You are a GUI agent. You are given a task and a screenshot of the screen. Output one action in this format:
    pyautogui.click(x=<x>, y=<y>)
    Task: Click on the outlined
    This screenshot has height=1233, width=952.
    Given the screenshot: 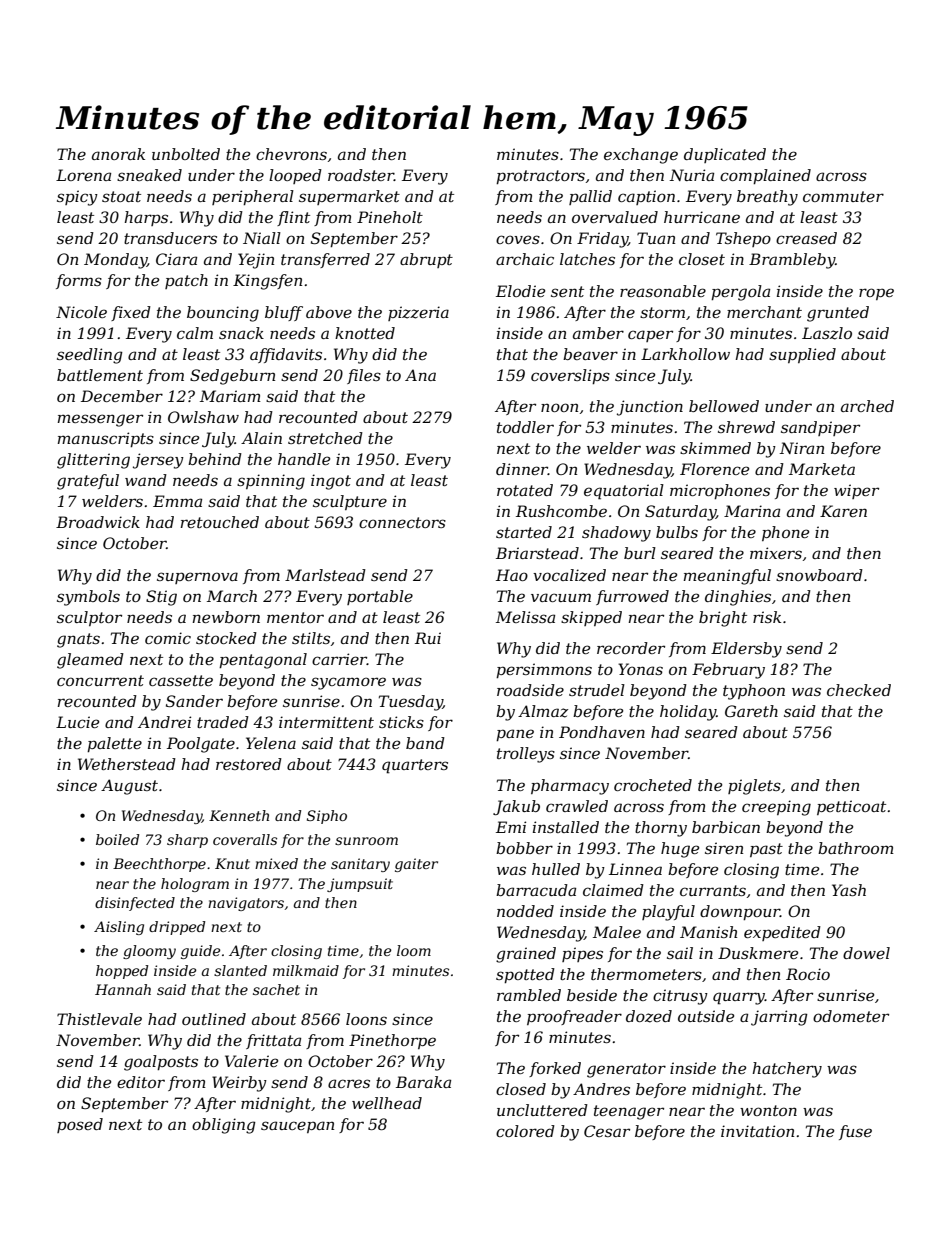 What is the action you would take?
    pyautogui.click(x=214, y=1019)
